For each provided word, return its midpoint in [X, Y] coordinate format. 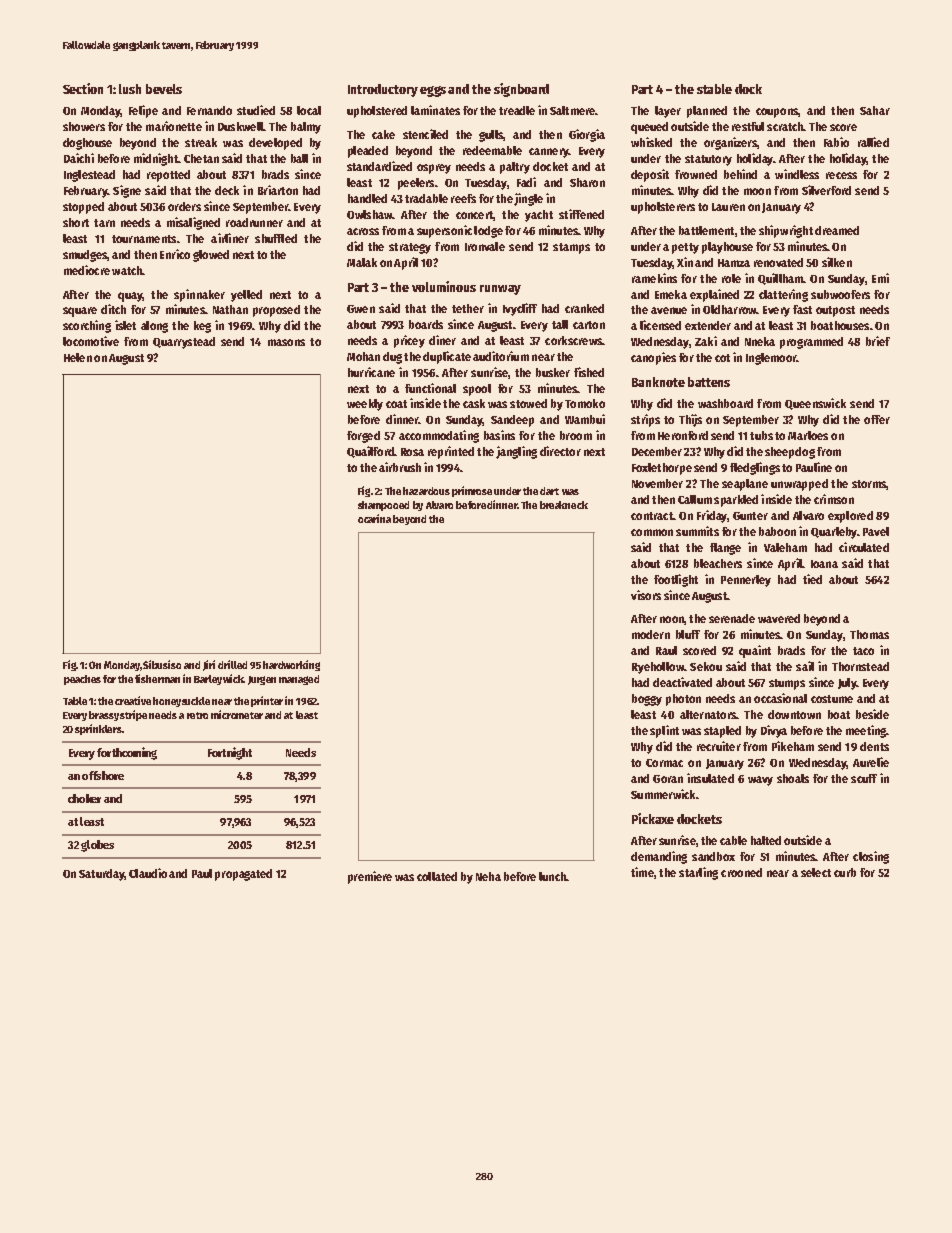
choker [84, 798]
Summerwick [663, 794]
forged [363, 437]
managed [299, 680]
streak [201, 142]
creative [133, 700]
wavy [760, 781]
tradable [426, 198]
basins [499, 435]
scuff [864, 778]
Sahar [875, 110]
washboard [725, 403]
